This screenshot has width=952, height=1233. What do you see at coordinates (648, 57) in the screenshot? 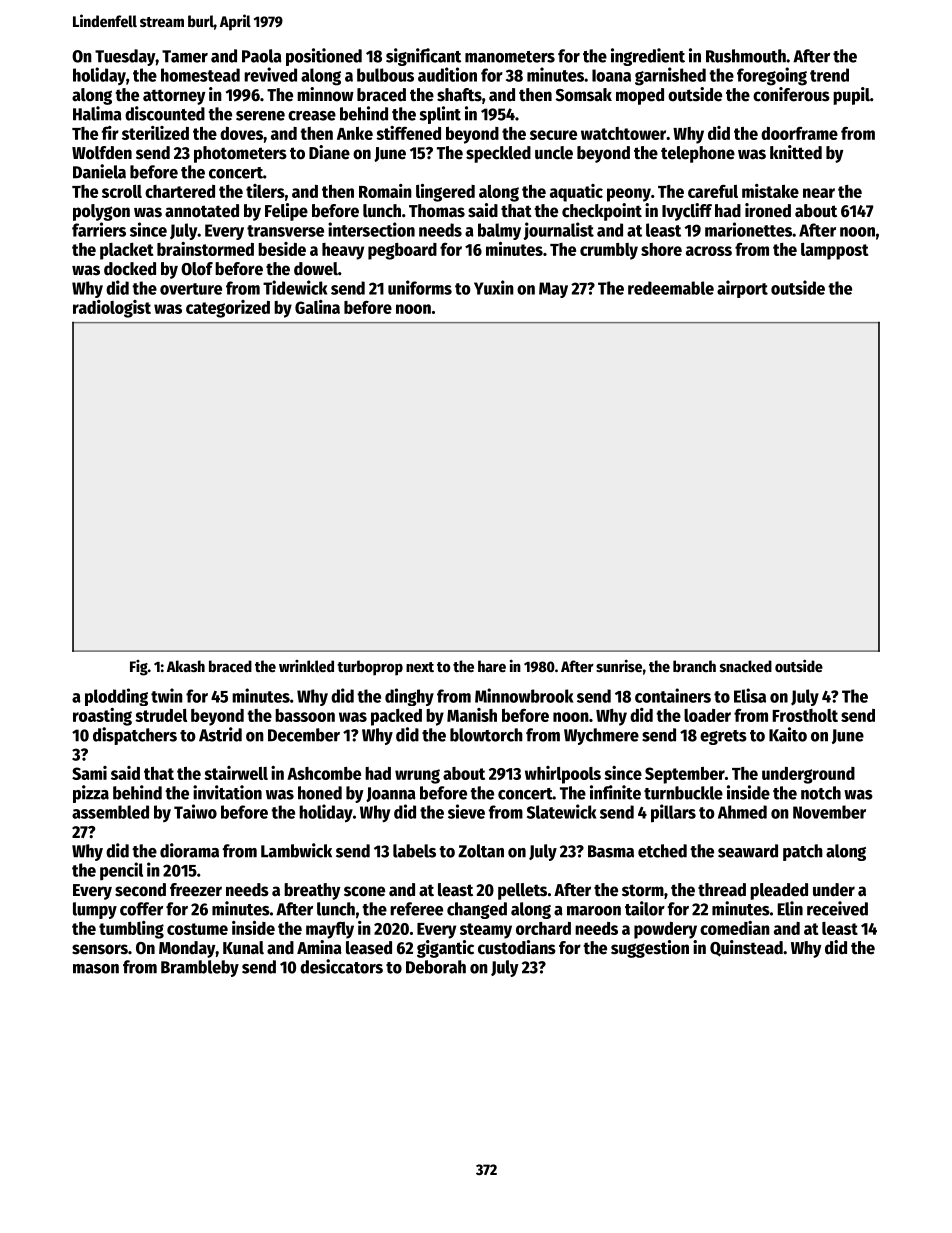
I see `ingredient` at bounding box center [648, 57].
